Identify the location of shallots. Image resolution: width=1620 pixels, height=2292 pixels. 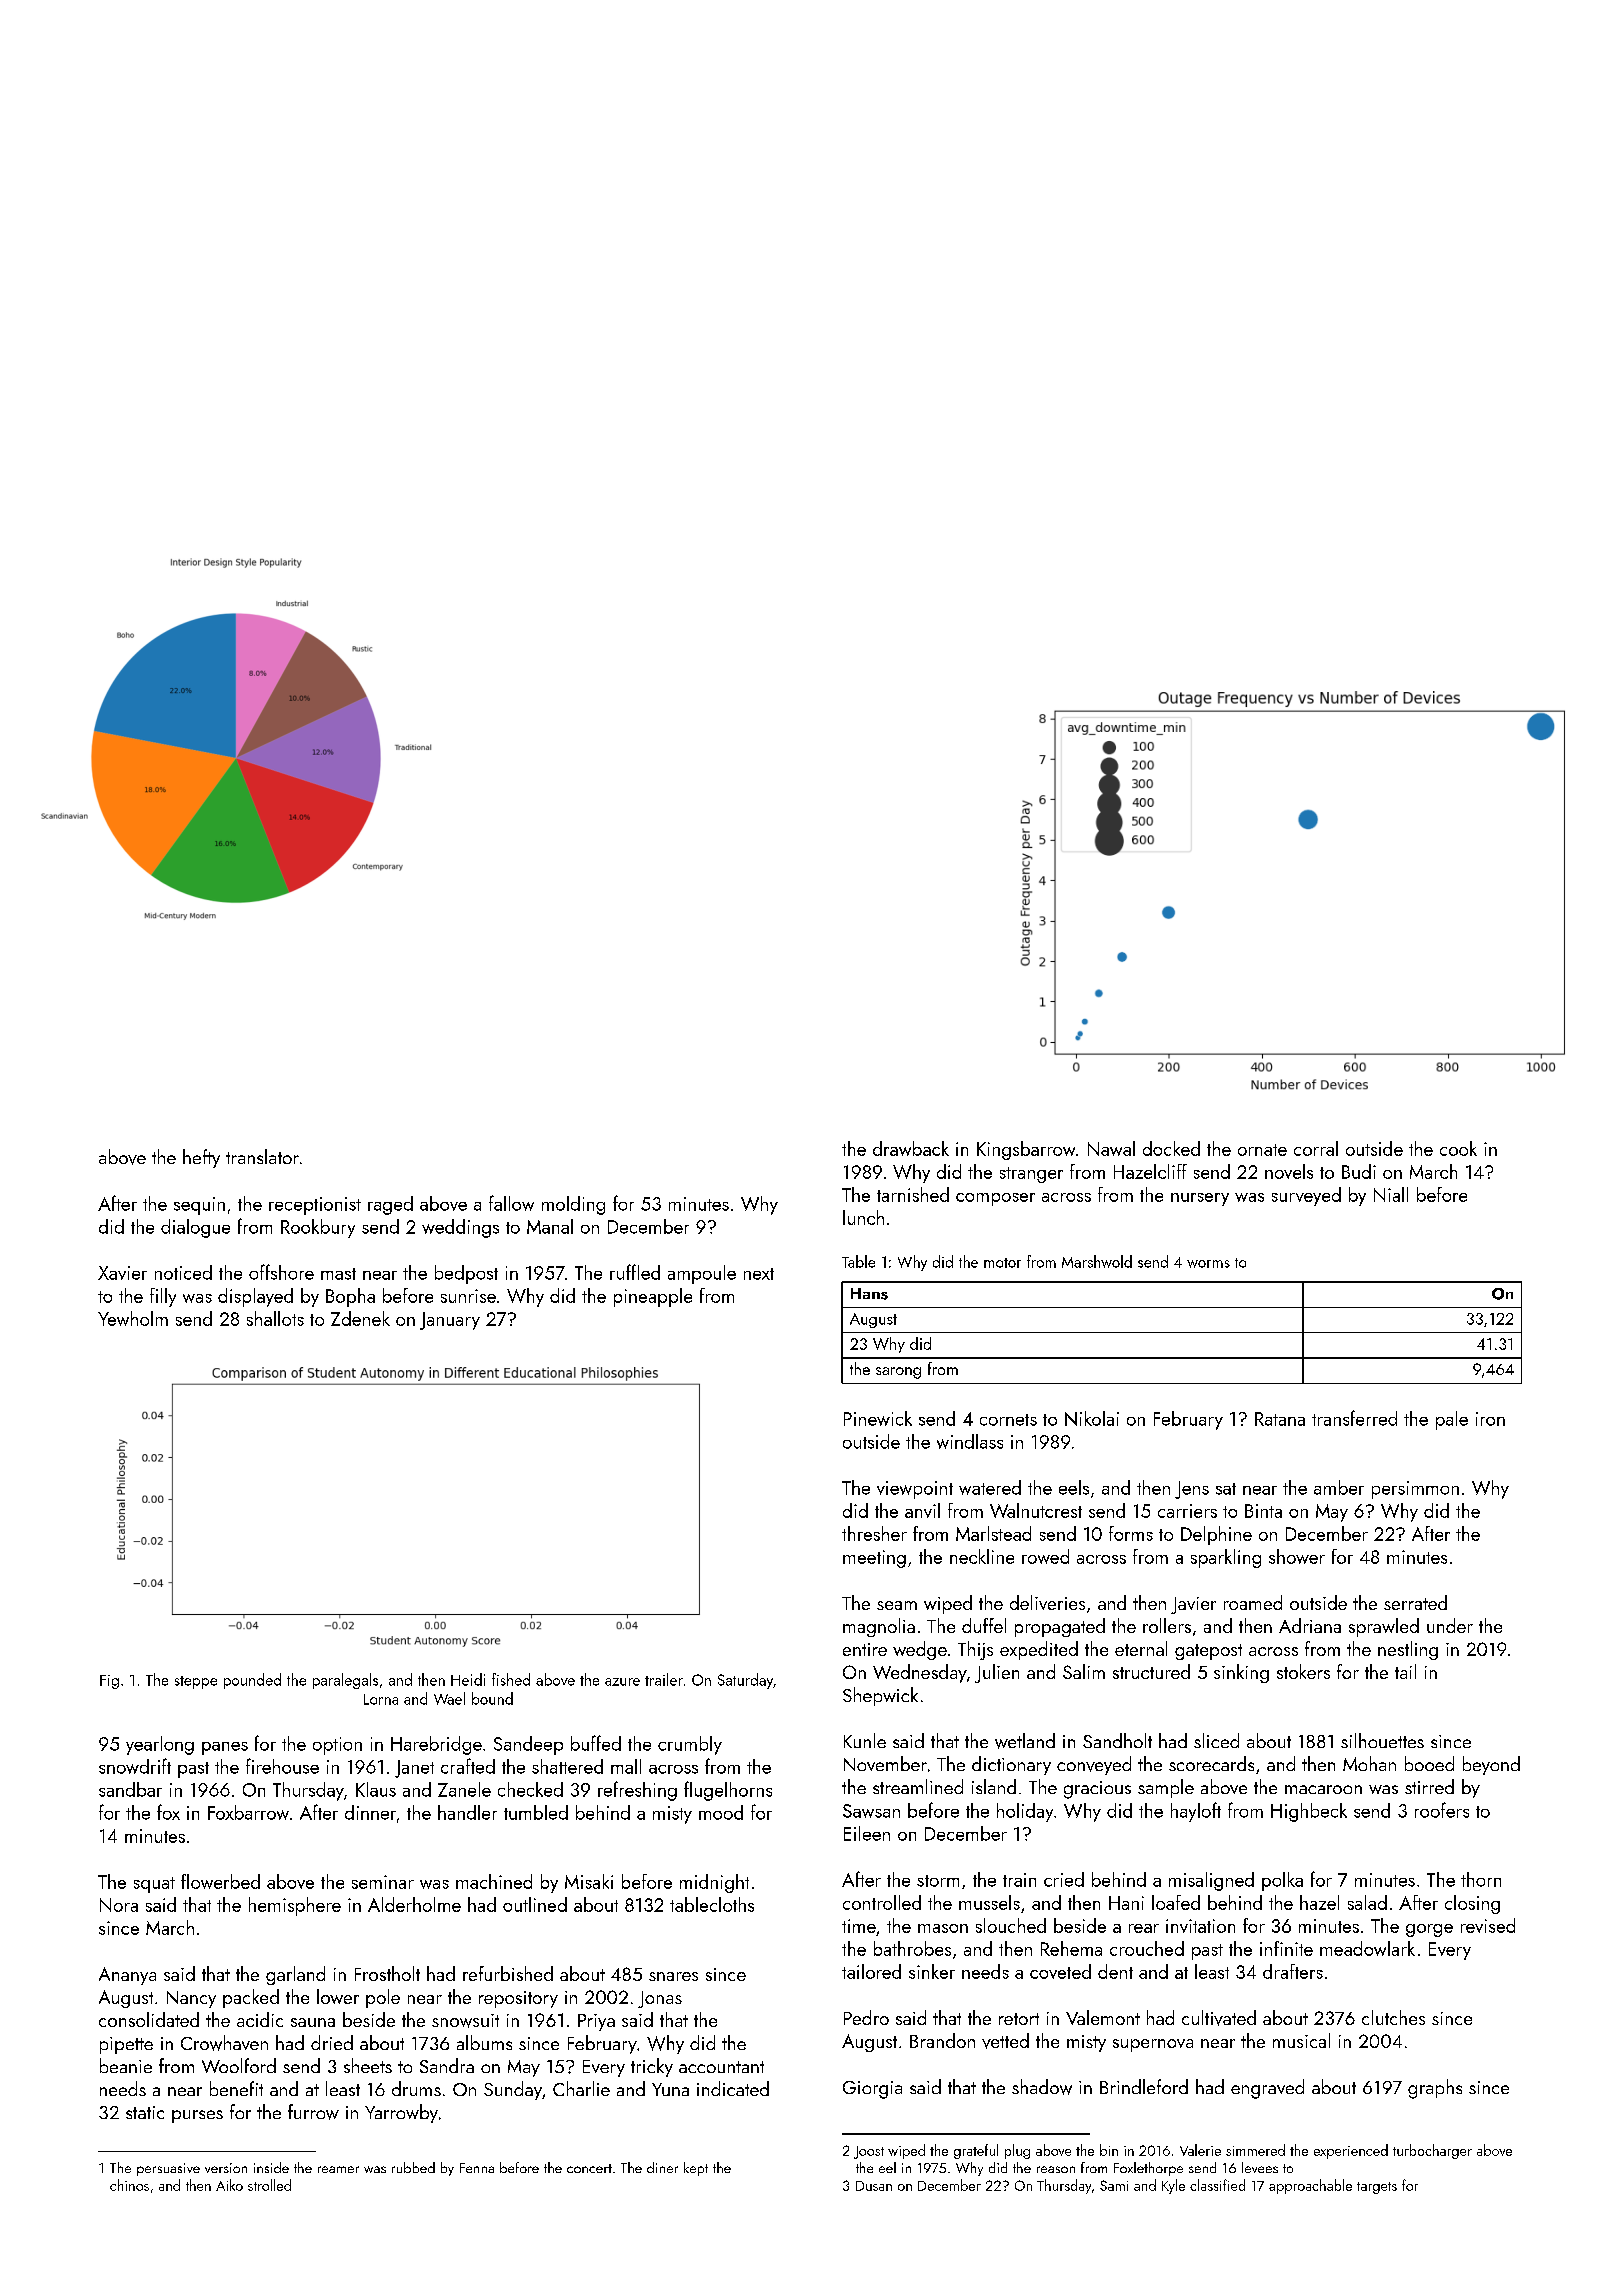
(275, 1318).
